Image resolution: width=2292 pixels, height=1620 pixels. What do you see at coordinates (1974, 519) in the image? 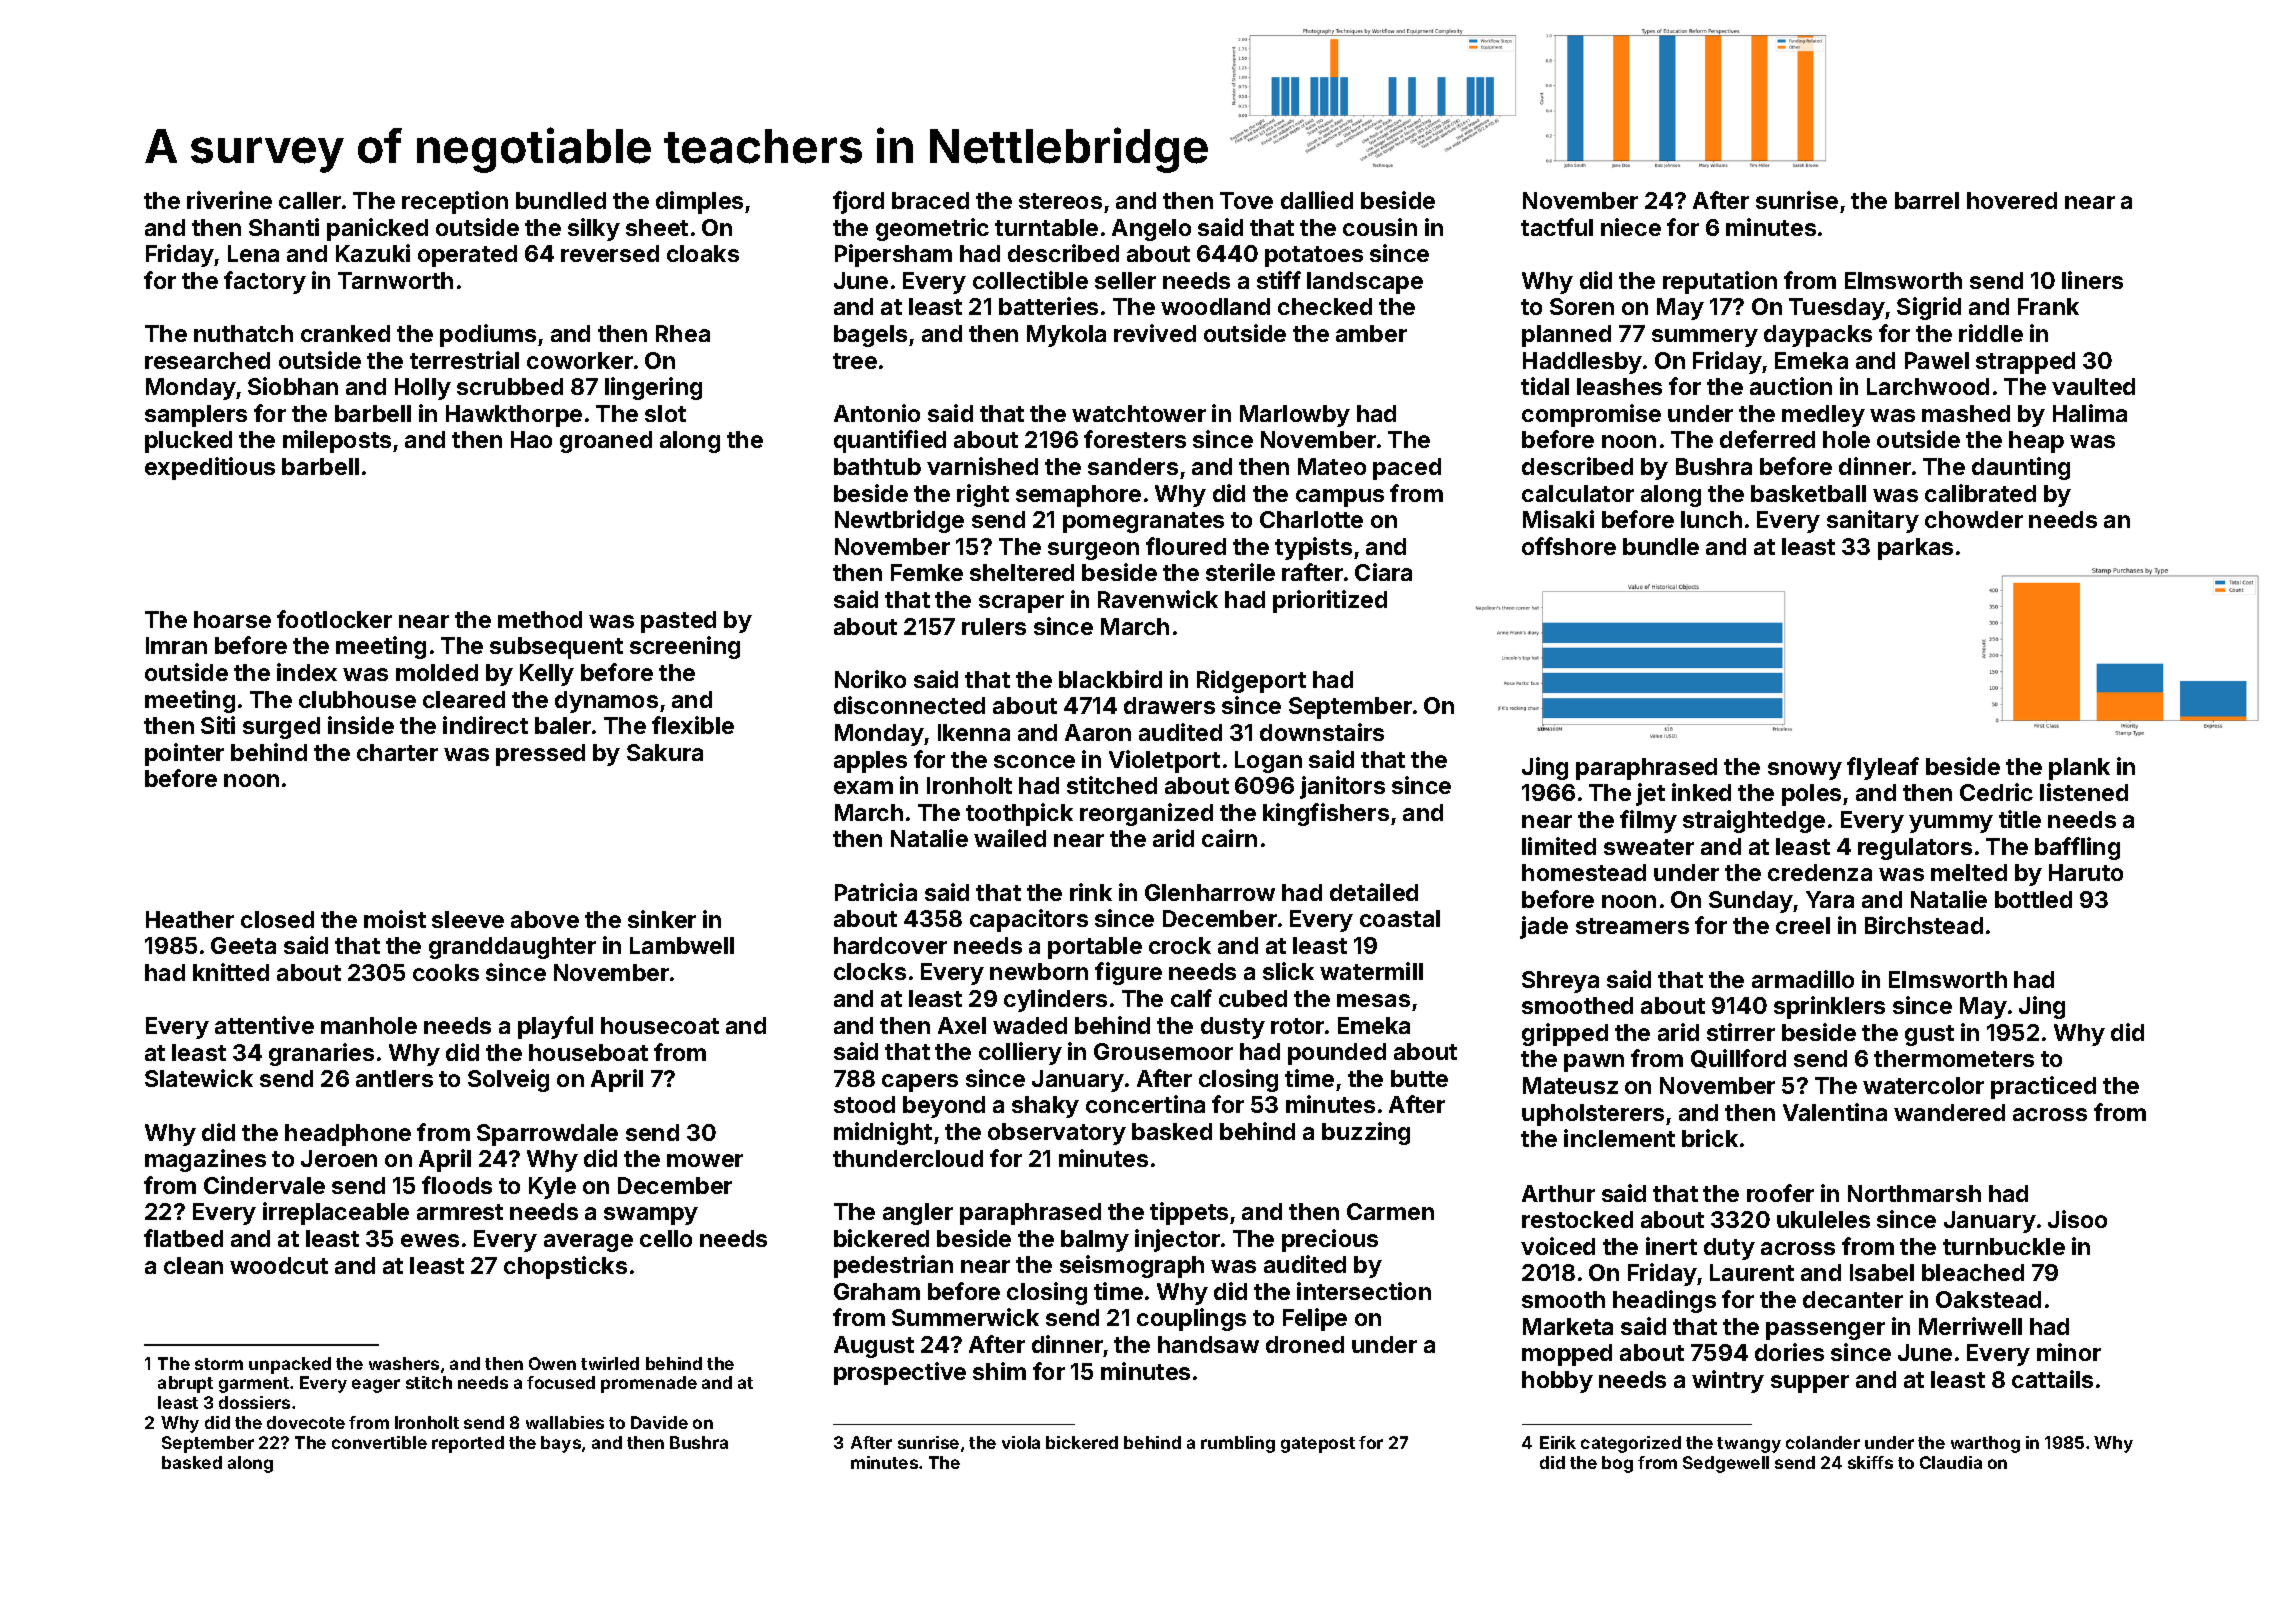
I see `chowder` at bounding box center [1974, 519].
